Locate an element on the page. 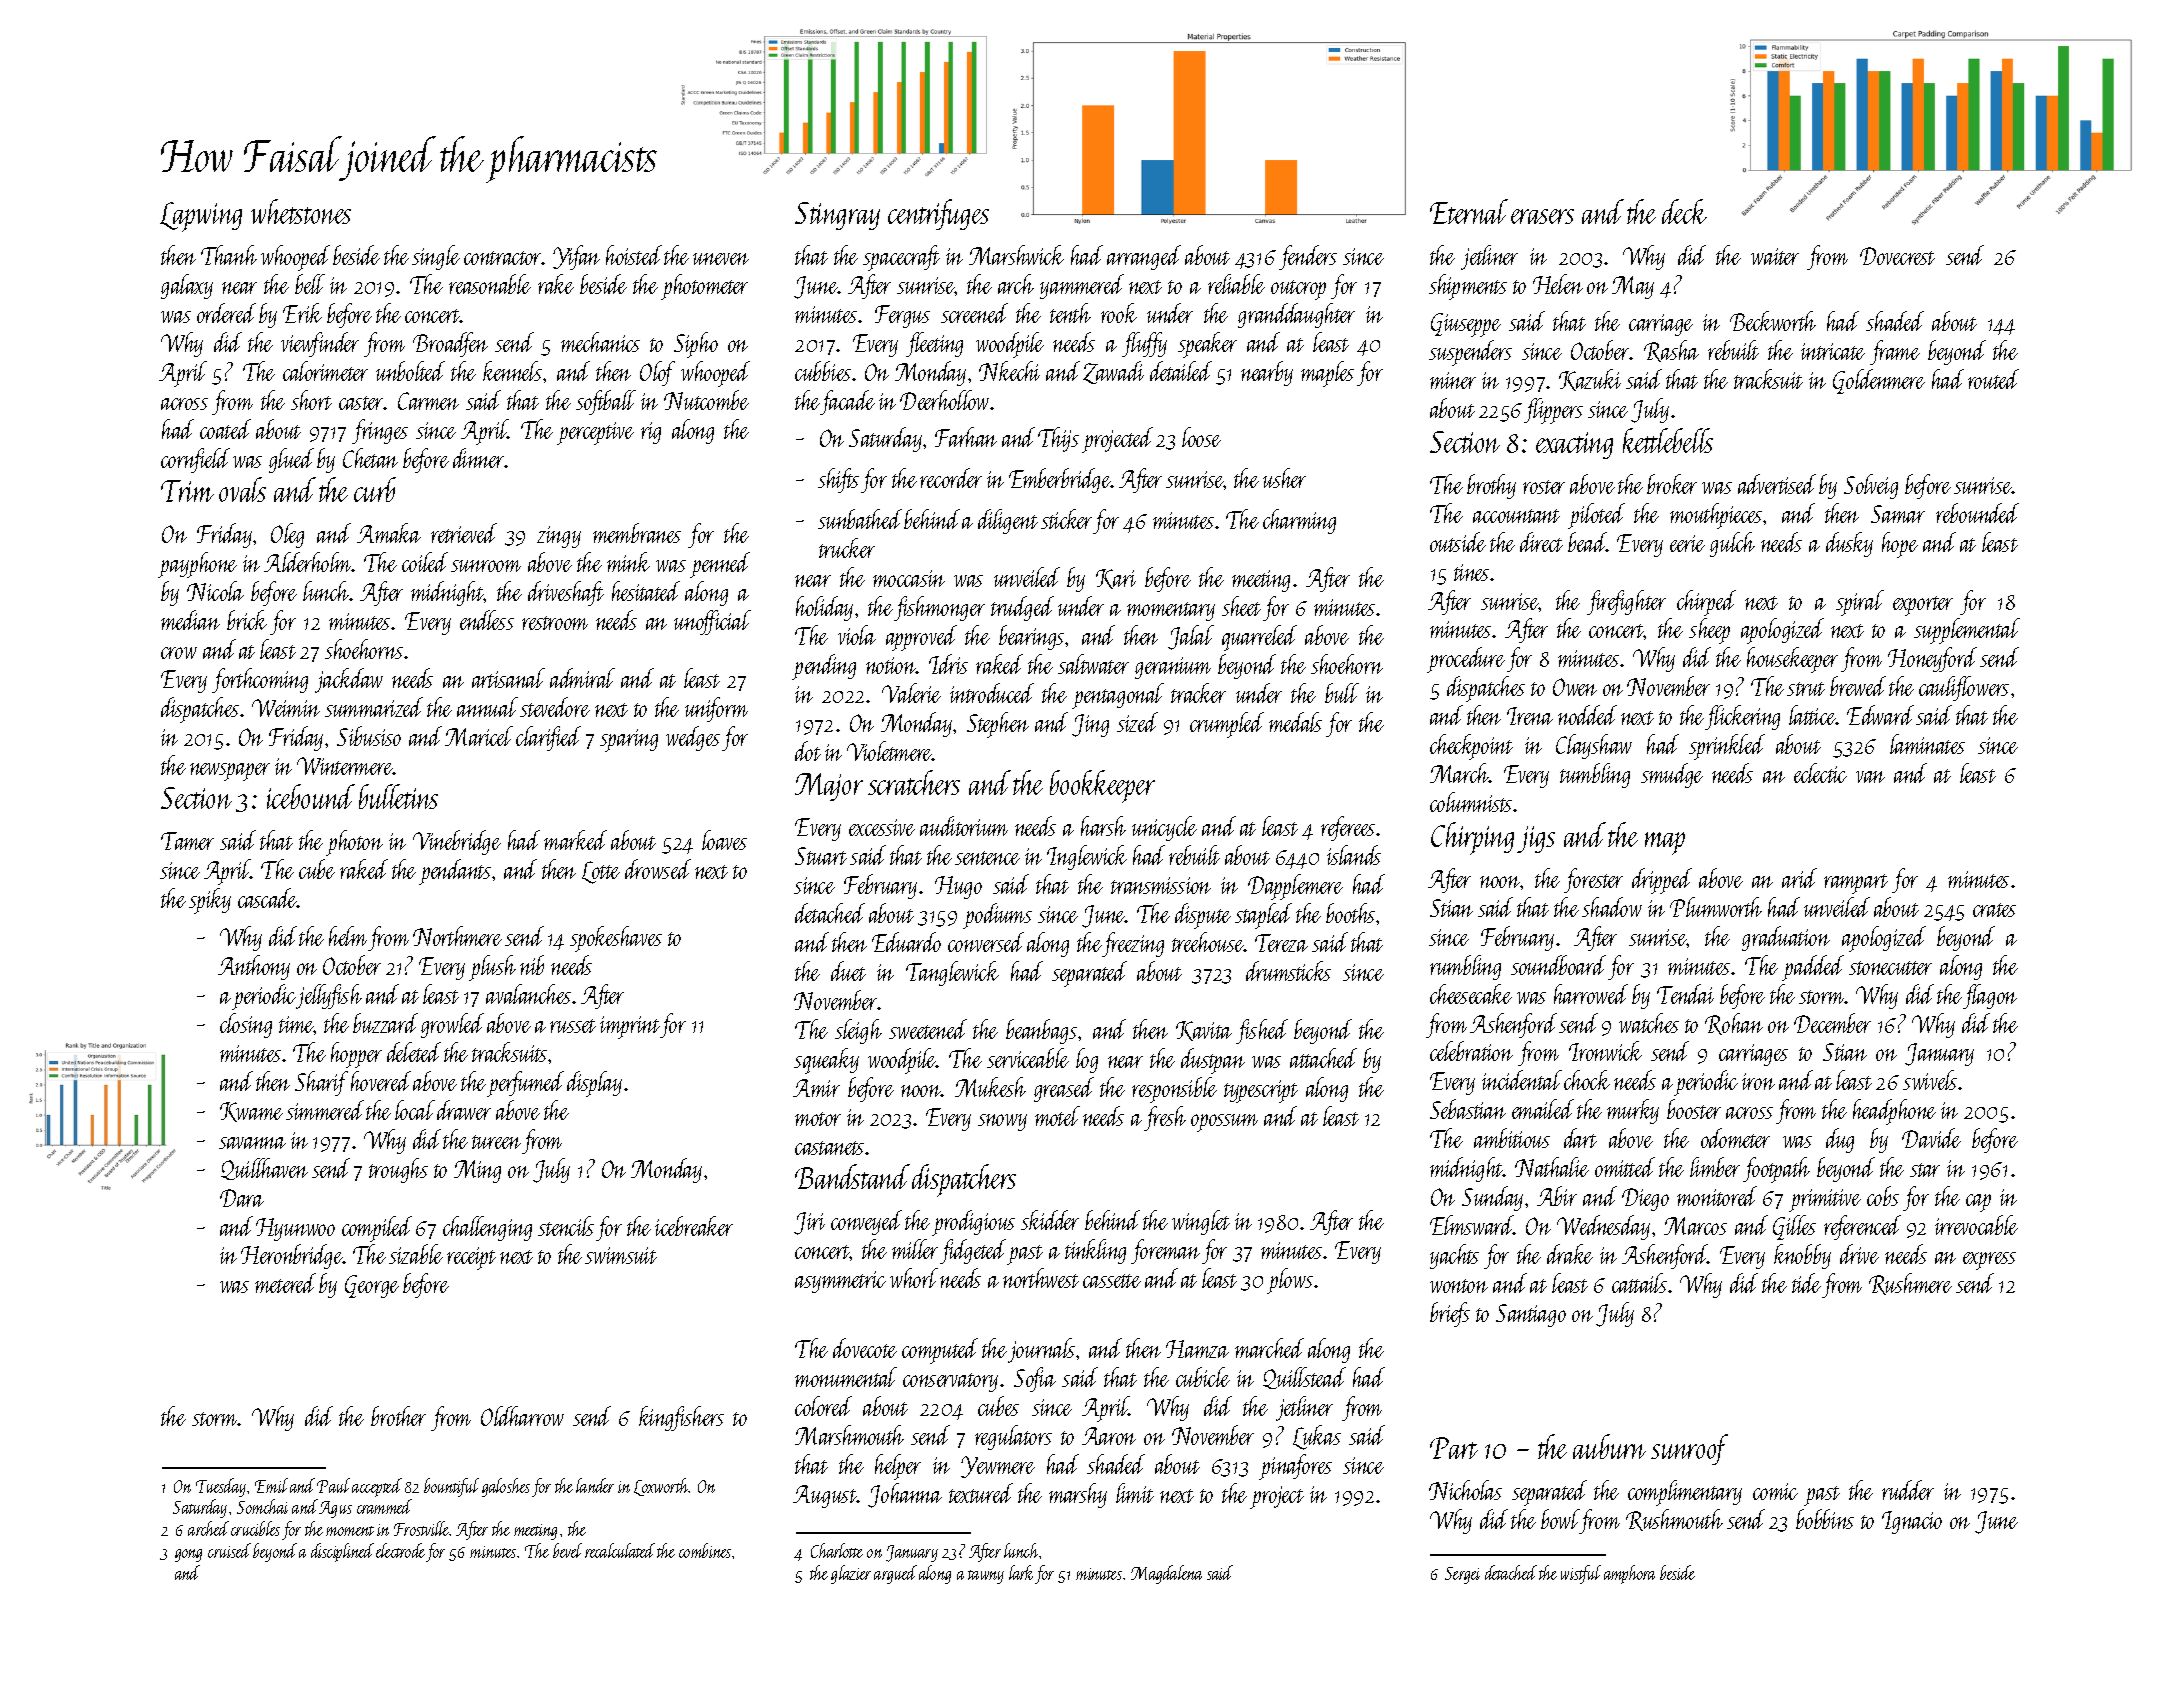 The height and width of the page is (1683, 2178). crow is located at coordinates (179, 653).
